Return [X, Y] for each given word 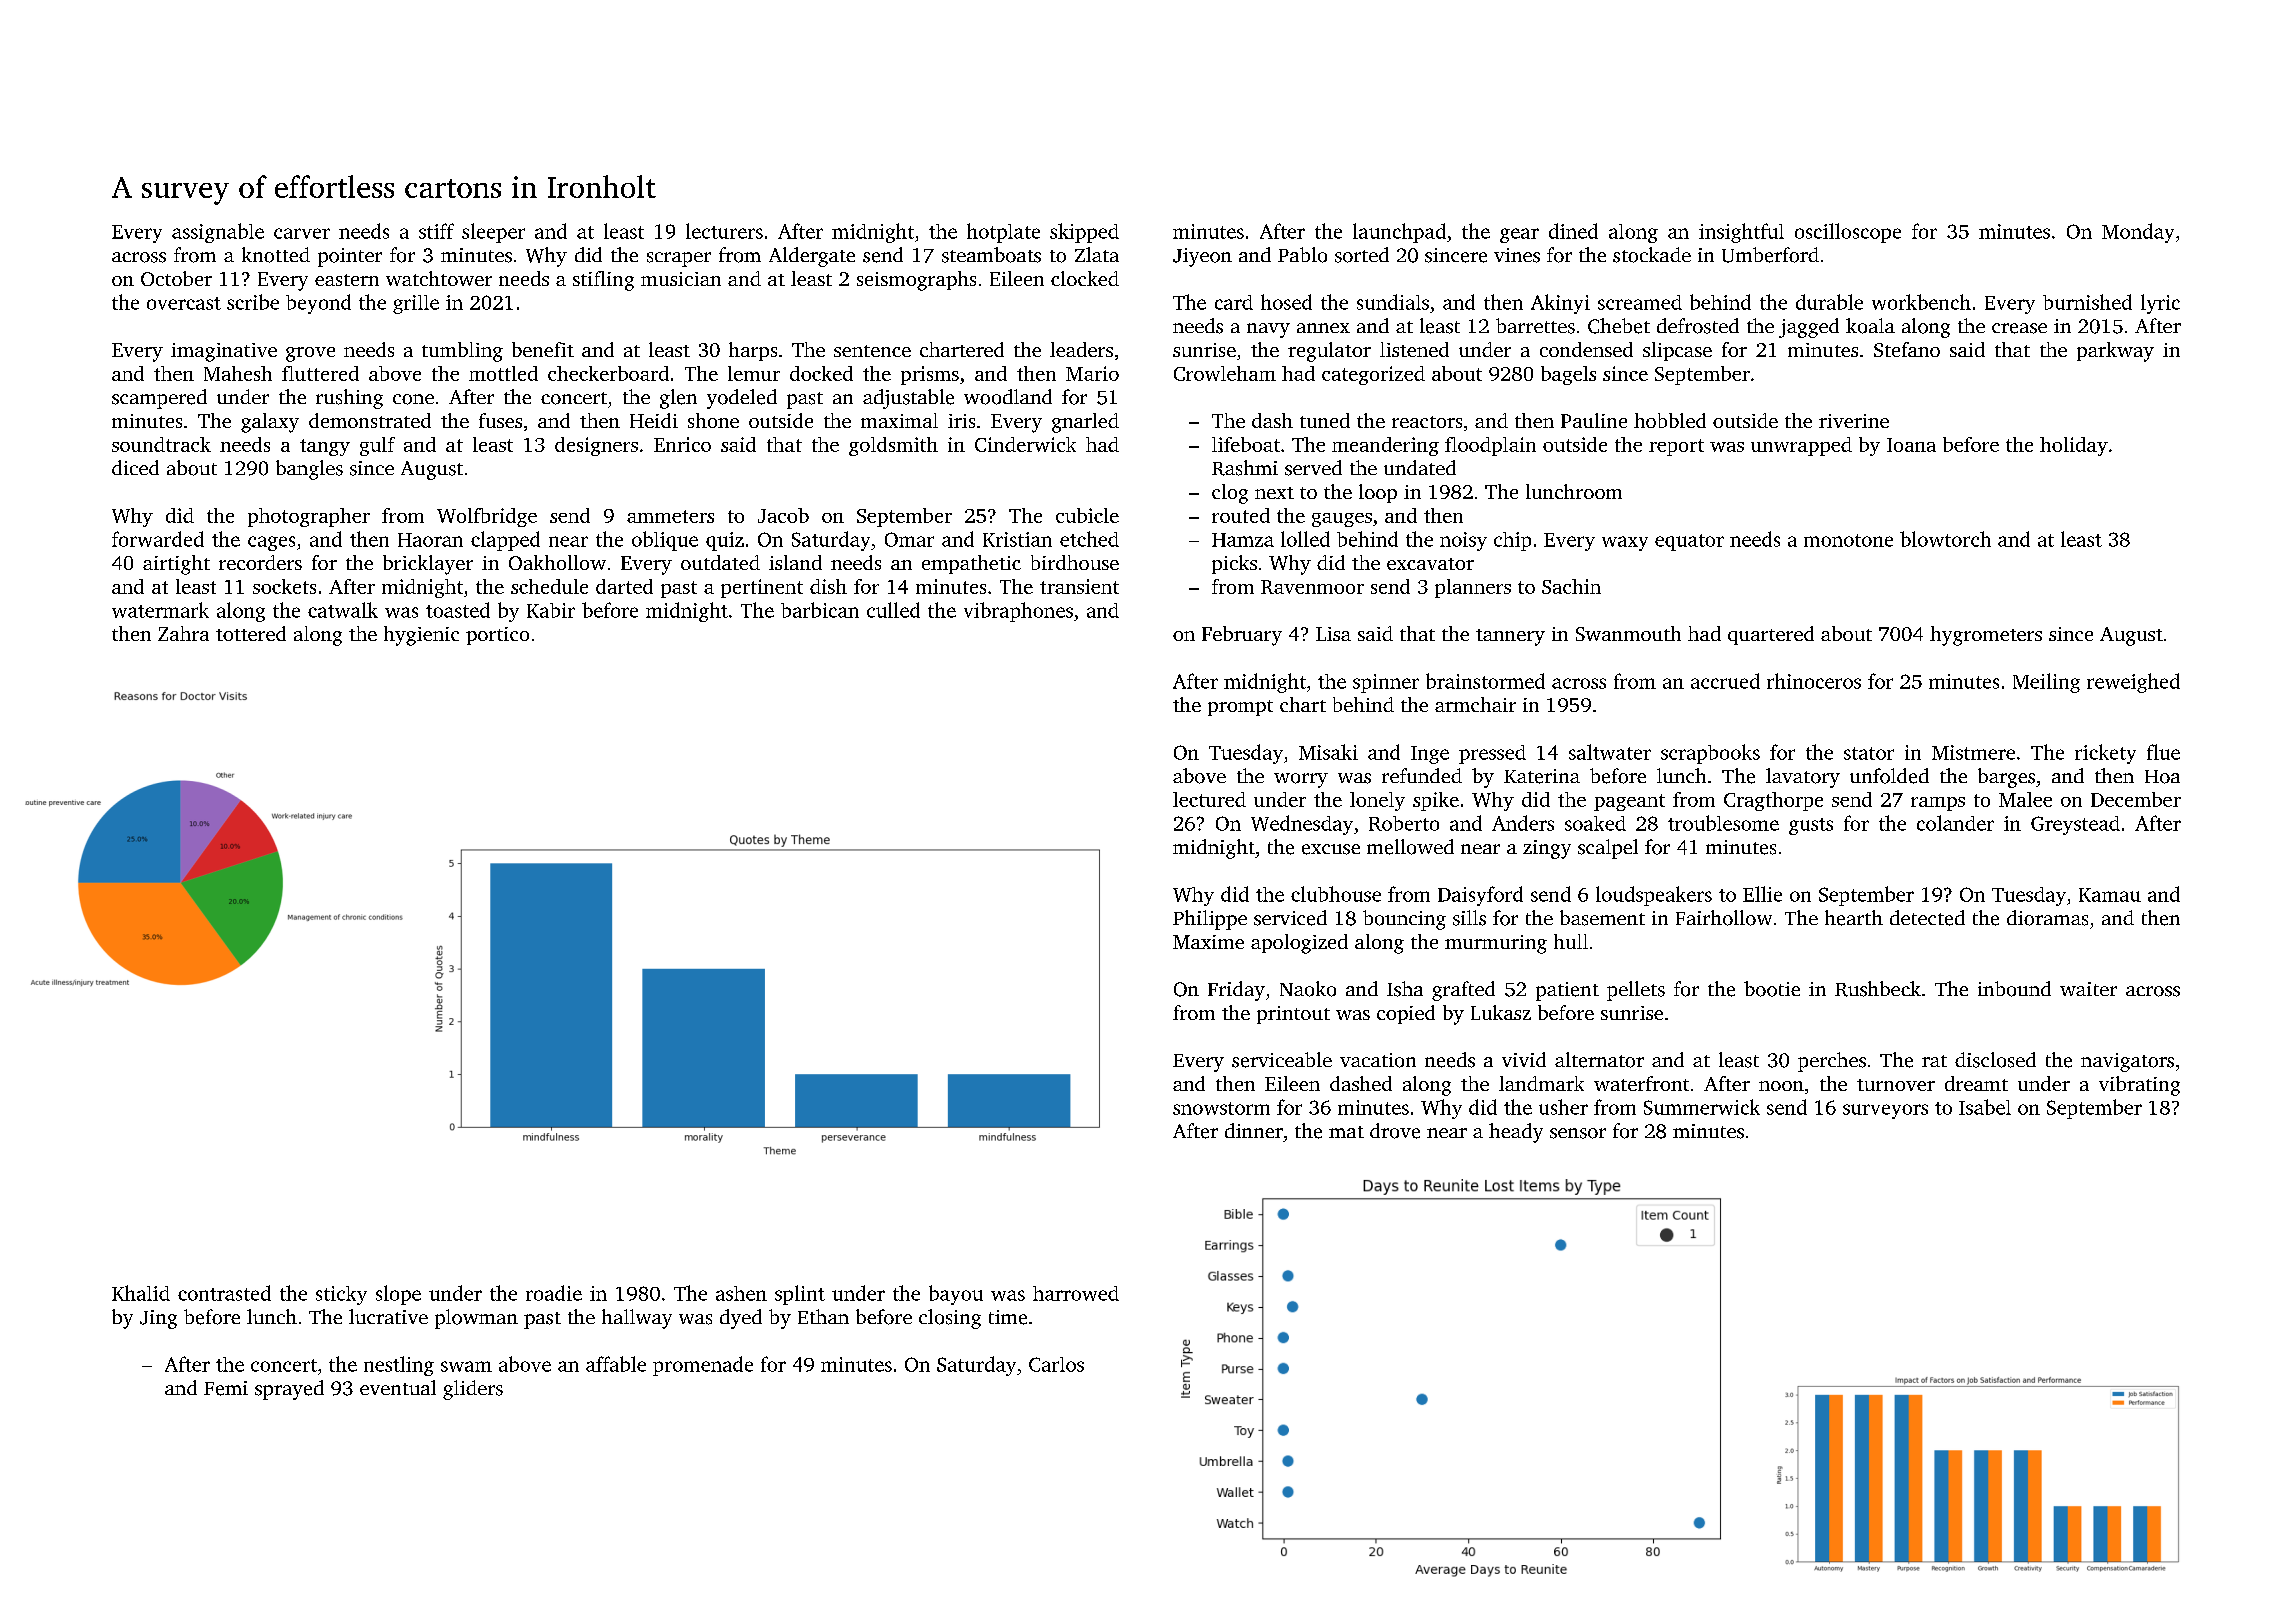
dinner [1254, 1130]
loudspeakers [1654, 896]
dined [1573, 231]
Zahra [183, 633]
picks [1234, 564]
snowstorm [1221, 1108]
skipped [1084, 233]
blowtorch [1945, 539]
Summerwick [1702, 1107]
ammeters [670, 516]
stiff [436, 231]
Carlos [1056, 1364]
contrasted [224, 1293]
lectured [1209, 799]
